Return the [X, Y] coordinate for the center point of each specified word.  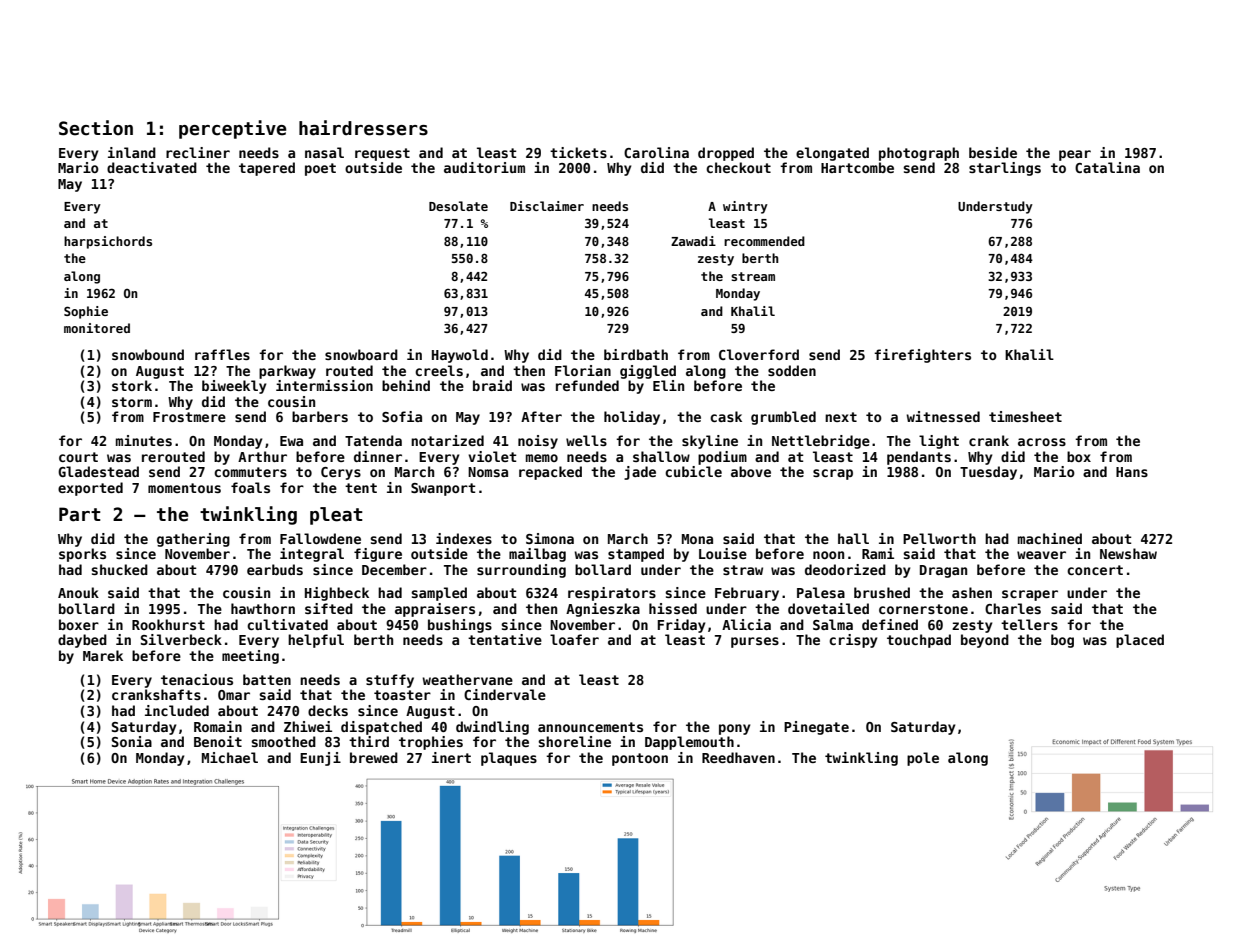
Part [80, 514]
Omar [234, 695]
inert [451, 757]
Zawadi [693, 241]
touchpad [919, 641]
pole [923, 759]
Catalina [1107, 167]
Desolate [458, 206]
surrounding [521, 571]
